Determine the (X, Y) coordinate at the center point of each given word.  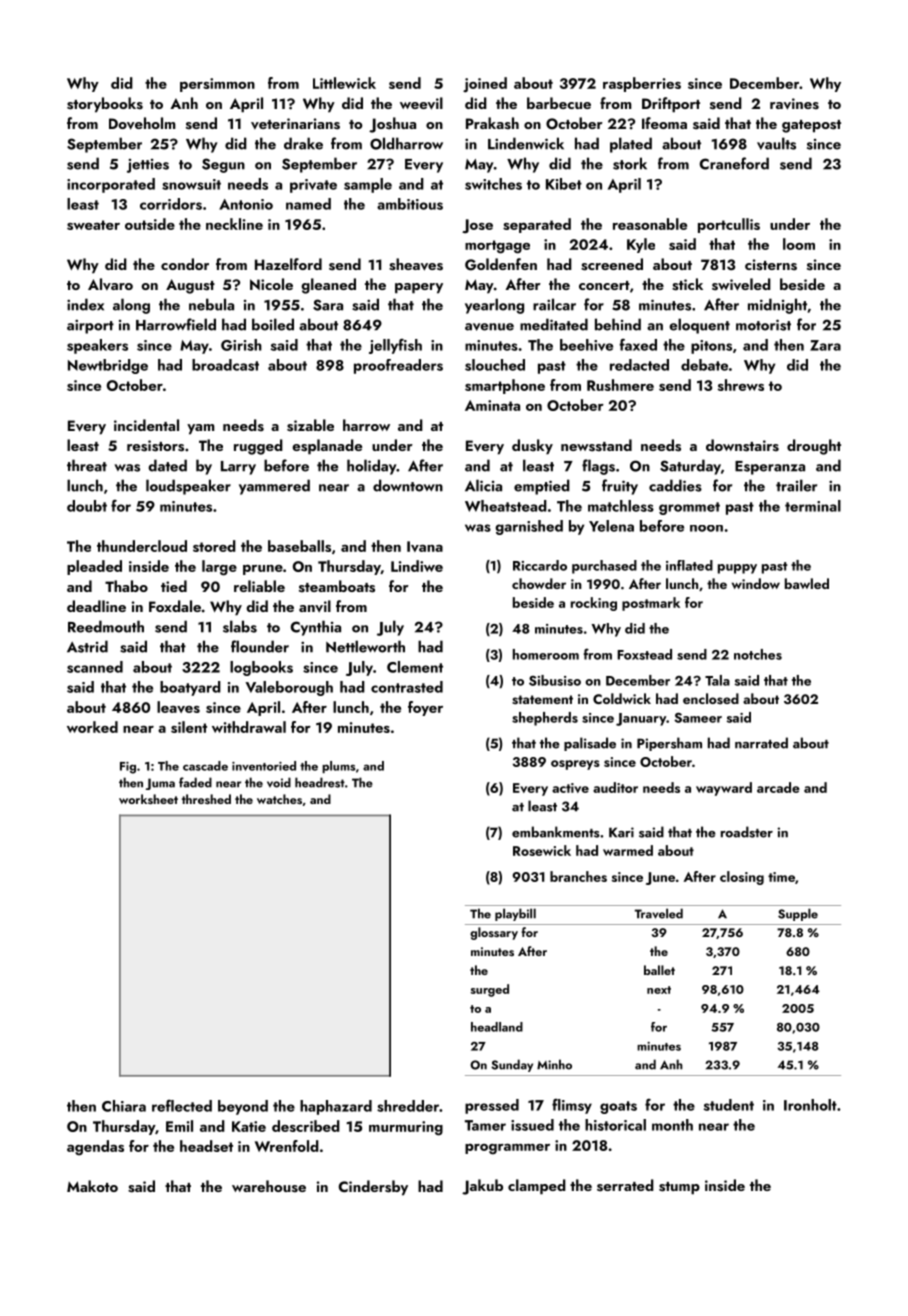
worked (92, 727)
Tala (717, 680)
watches (279, 799)
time (781, 877)
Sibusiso (555, 680)
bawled (807, 583)
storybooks (105, 105)
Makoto (92, 1186)
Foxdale (175, 606)
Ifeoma (664, 123)
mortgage (497, 247)
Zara (825, 345)
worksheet (148, 799)
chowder (539, 583)
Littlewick (344, 83)
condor (185, 264)
